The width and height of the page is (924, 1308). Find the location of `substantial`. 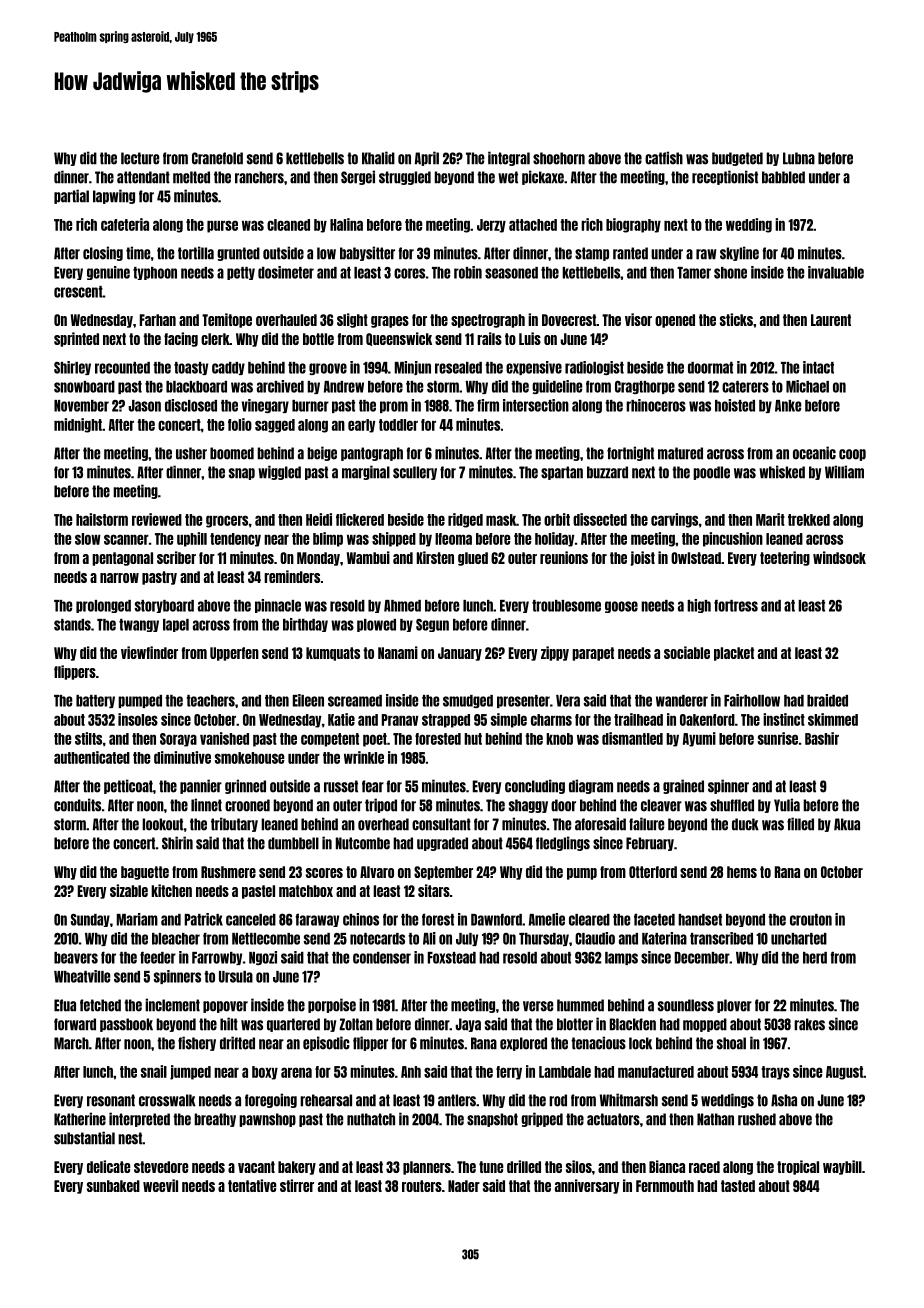

substantial is located at coordinates (84, 1138).
